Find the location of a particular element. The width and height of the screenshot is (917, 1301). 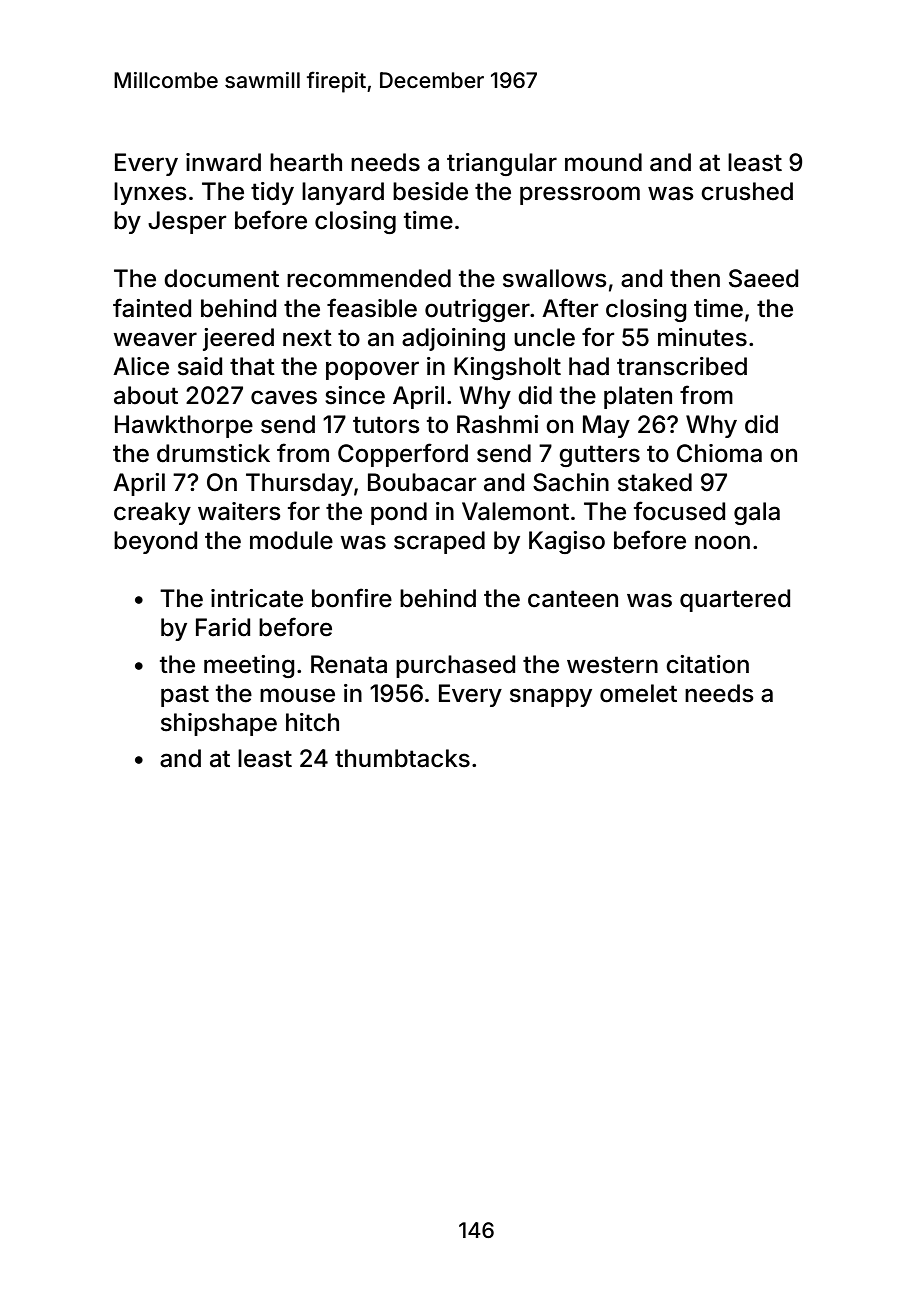

thumbtacks is located at coordinates (402, 758).
